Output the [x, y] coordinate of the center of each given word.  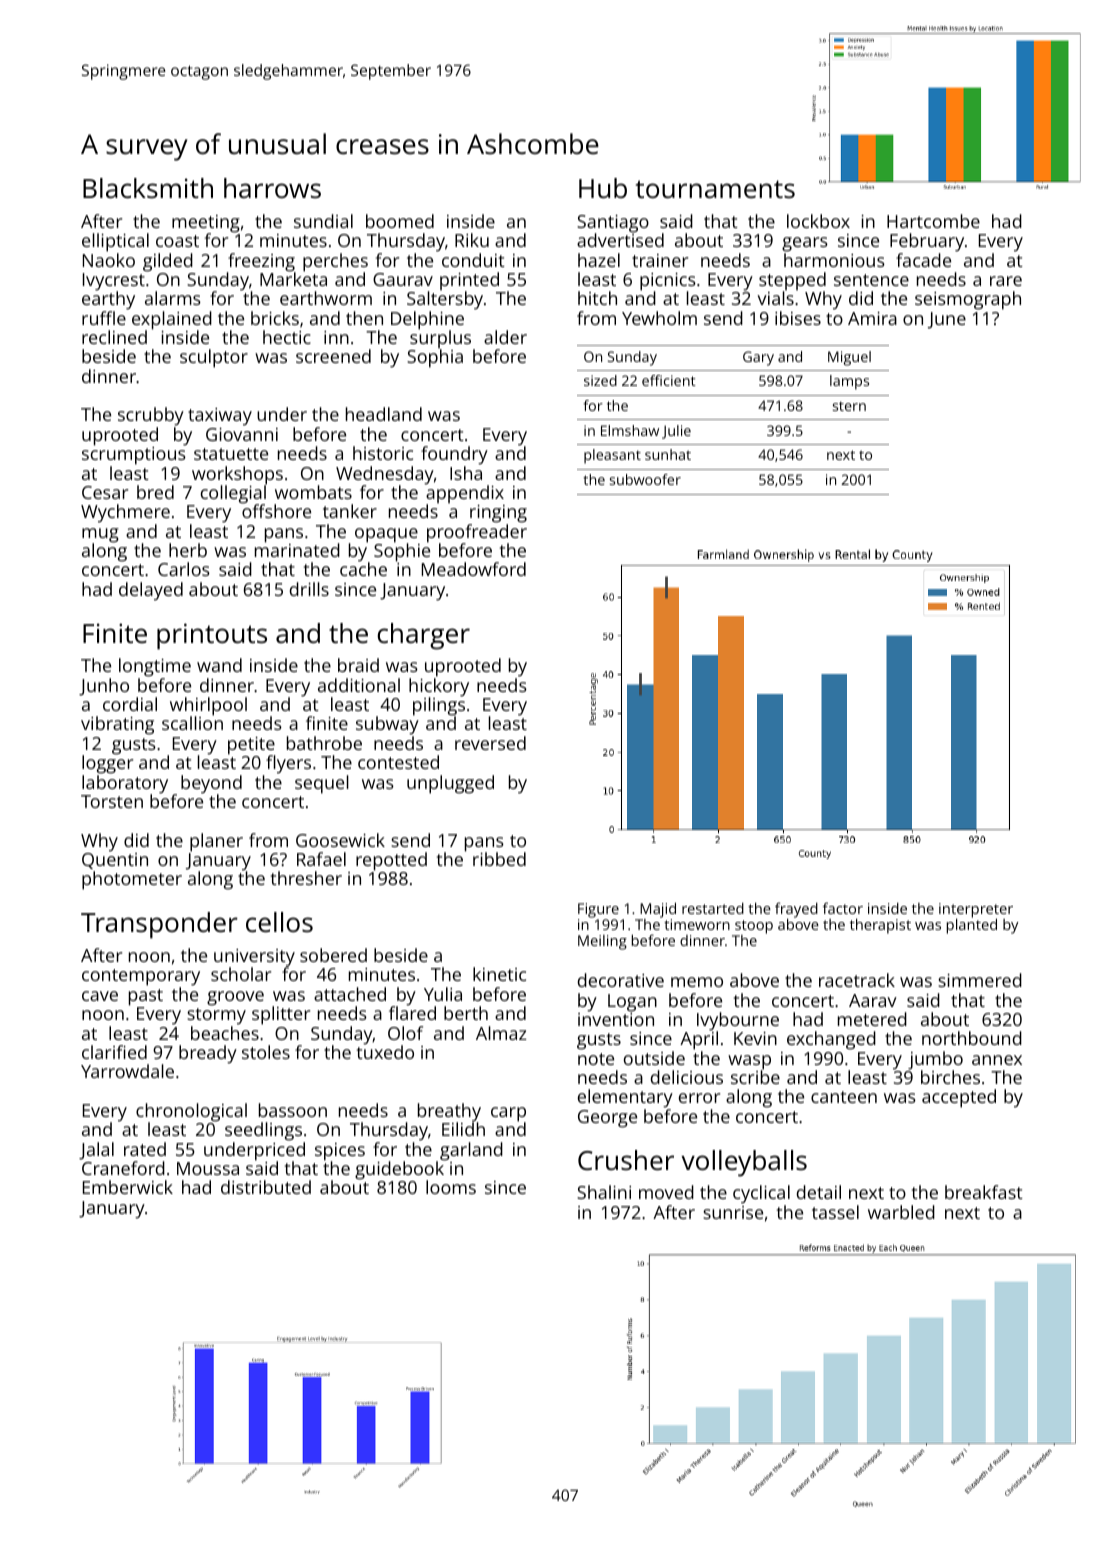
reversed [490, 743]
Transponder [159, 925]
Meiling [602, 942]
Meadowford [474, 569]
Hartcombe [933, 221]
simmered [980, 980]
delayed [151, 591]
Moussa [208, 1168]
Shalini [604, 1192]
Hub [603, 188]
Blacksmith [148, 188]
